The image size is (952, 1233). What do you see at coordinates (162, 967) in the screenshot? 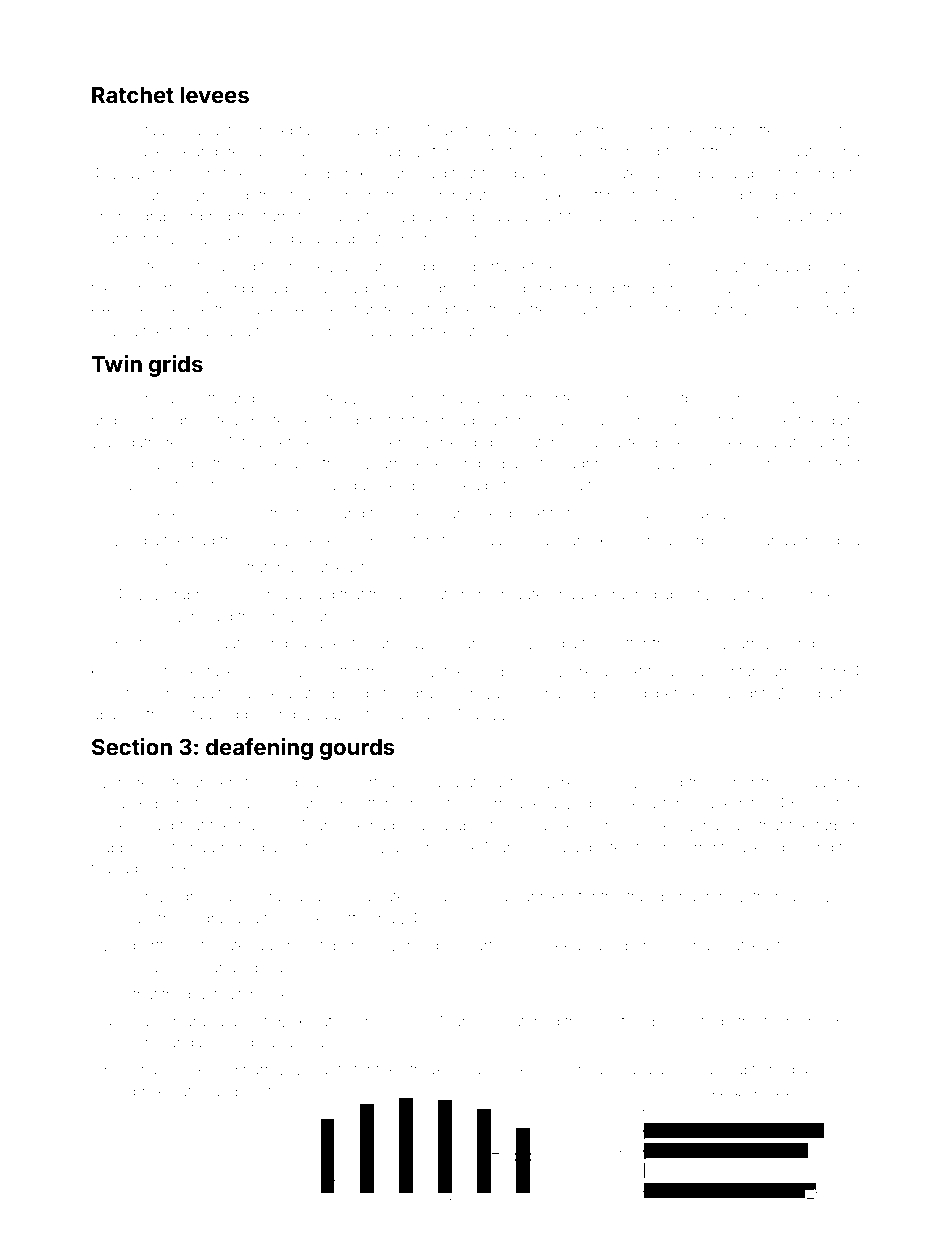
I see `coaches` at bounding box center [162, 967].
